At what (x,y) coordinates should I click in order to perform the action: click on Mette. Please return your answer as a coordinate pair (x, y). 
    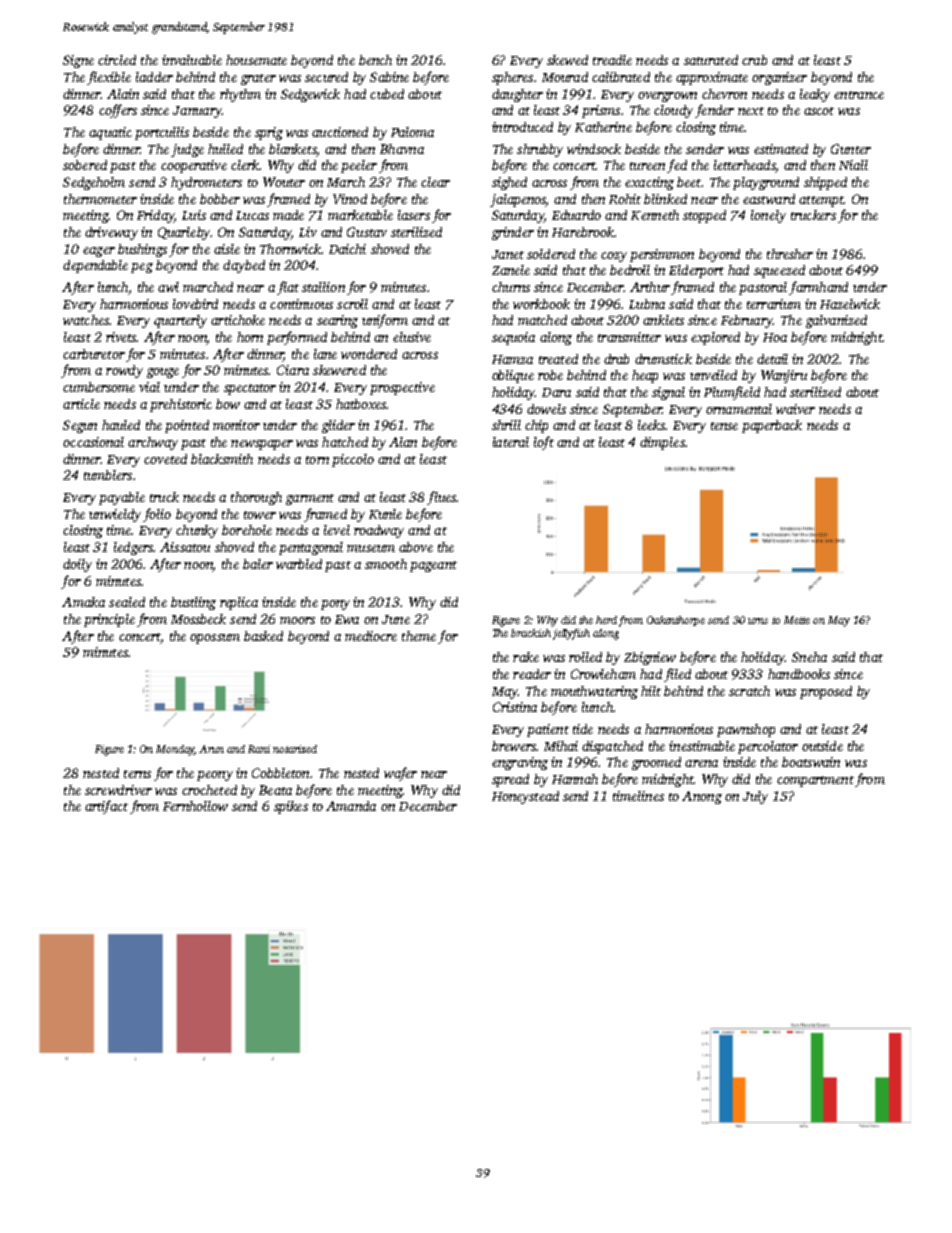
    Looking at the image, I should click on (797, 620).
